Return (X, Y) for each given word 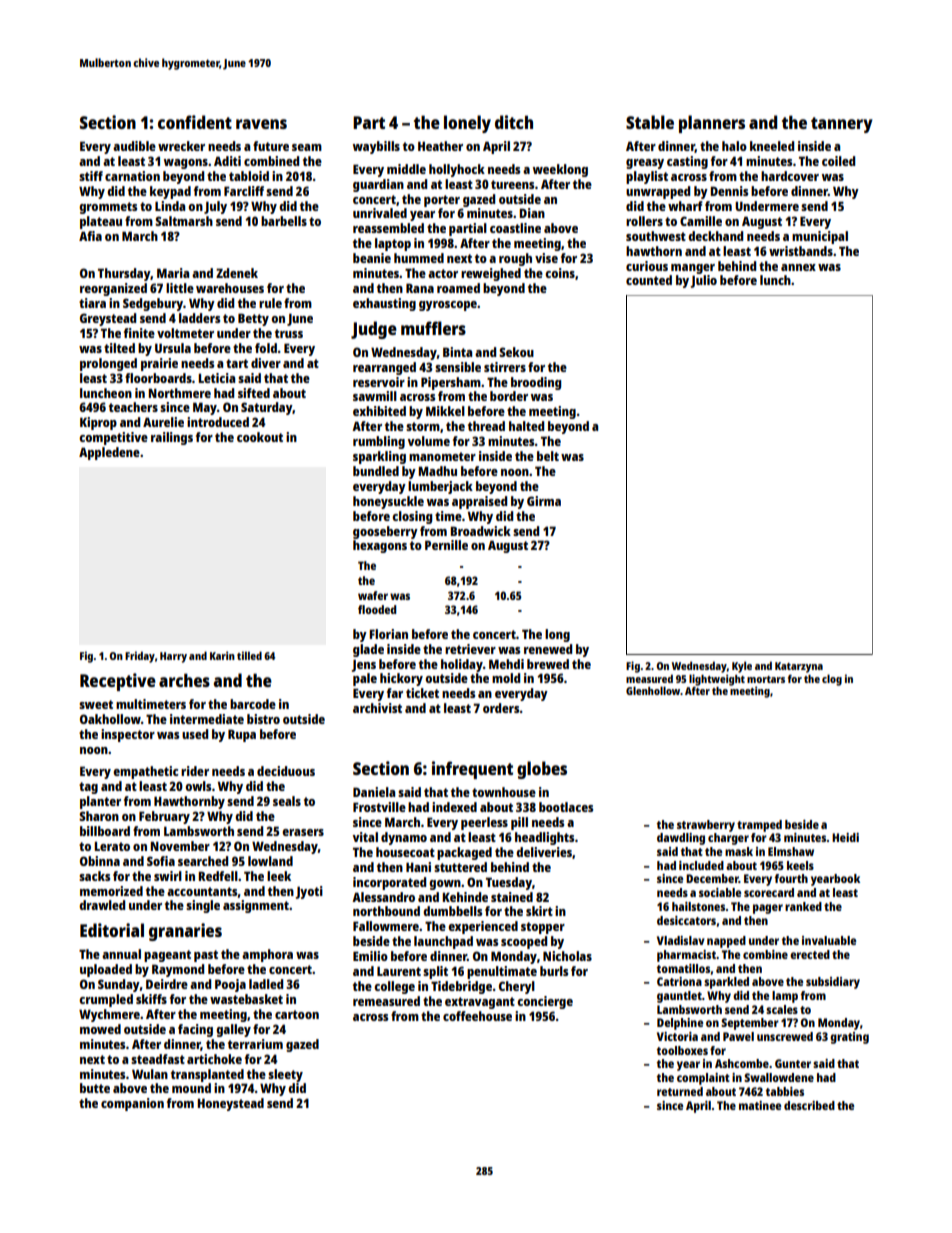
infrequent (472, 770)
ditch (514, 122)
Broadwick (480, 531)
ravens (261, 124)
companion (132, 1104)
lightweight (717, 680)
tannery (842, 125)
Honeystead (230, 1104)
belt (548, 456)
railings (172, 438)
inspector (128, 735)
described (809, 1105)
